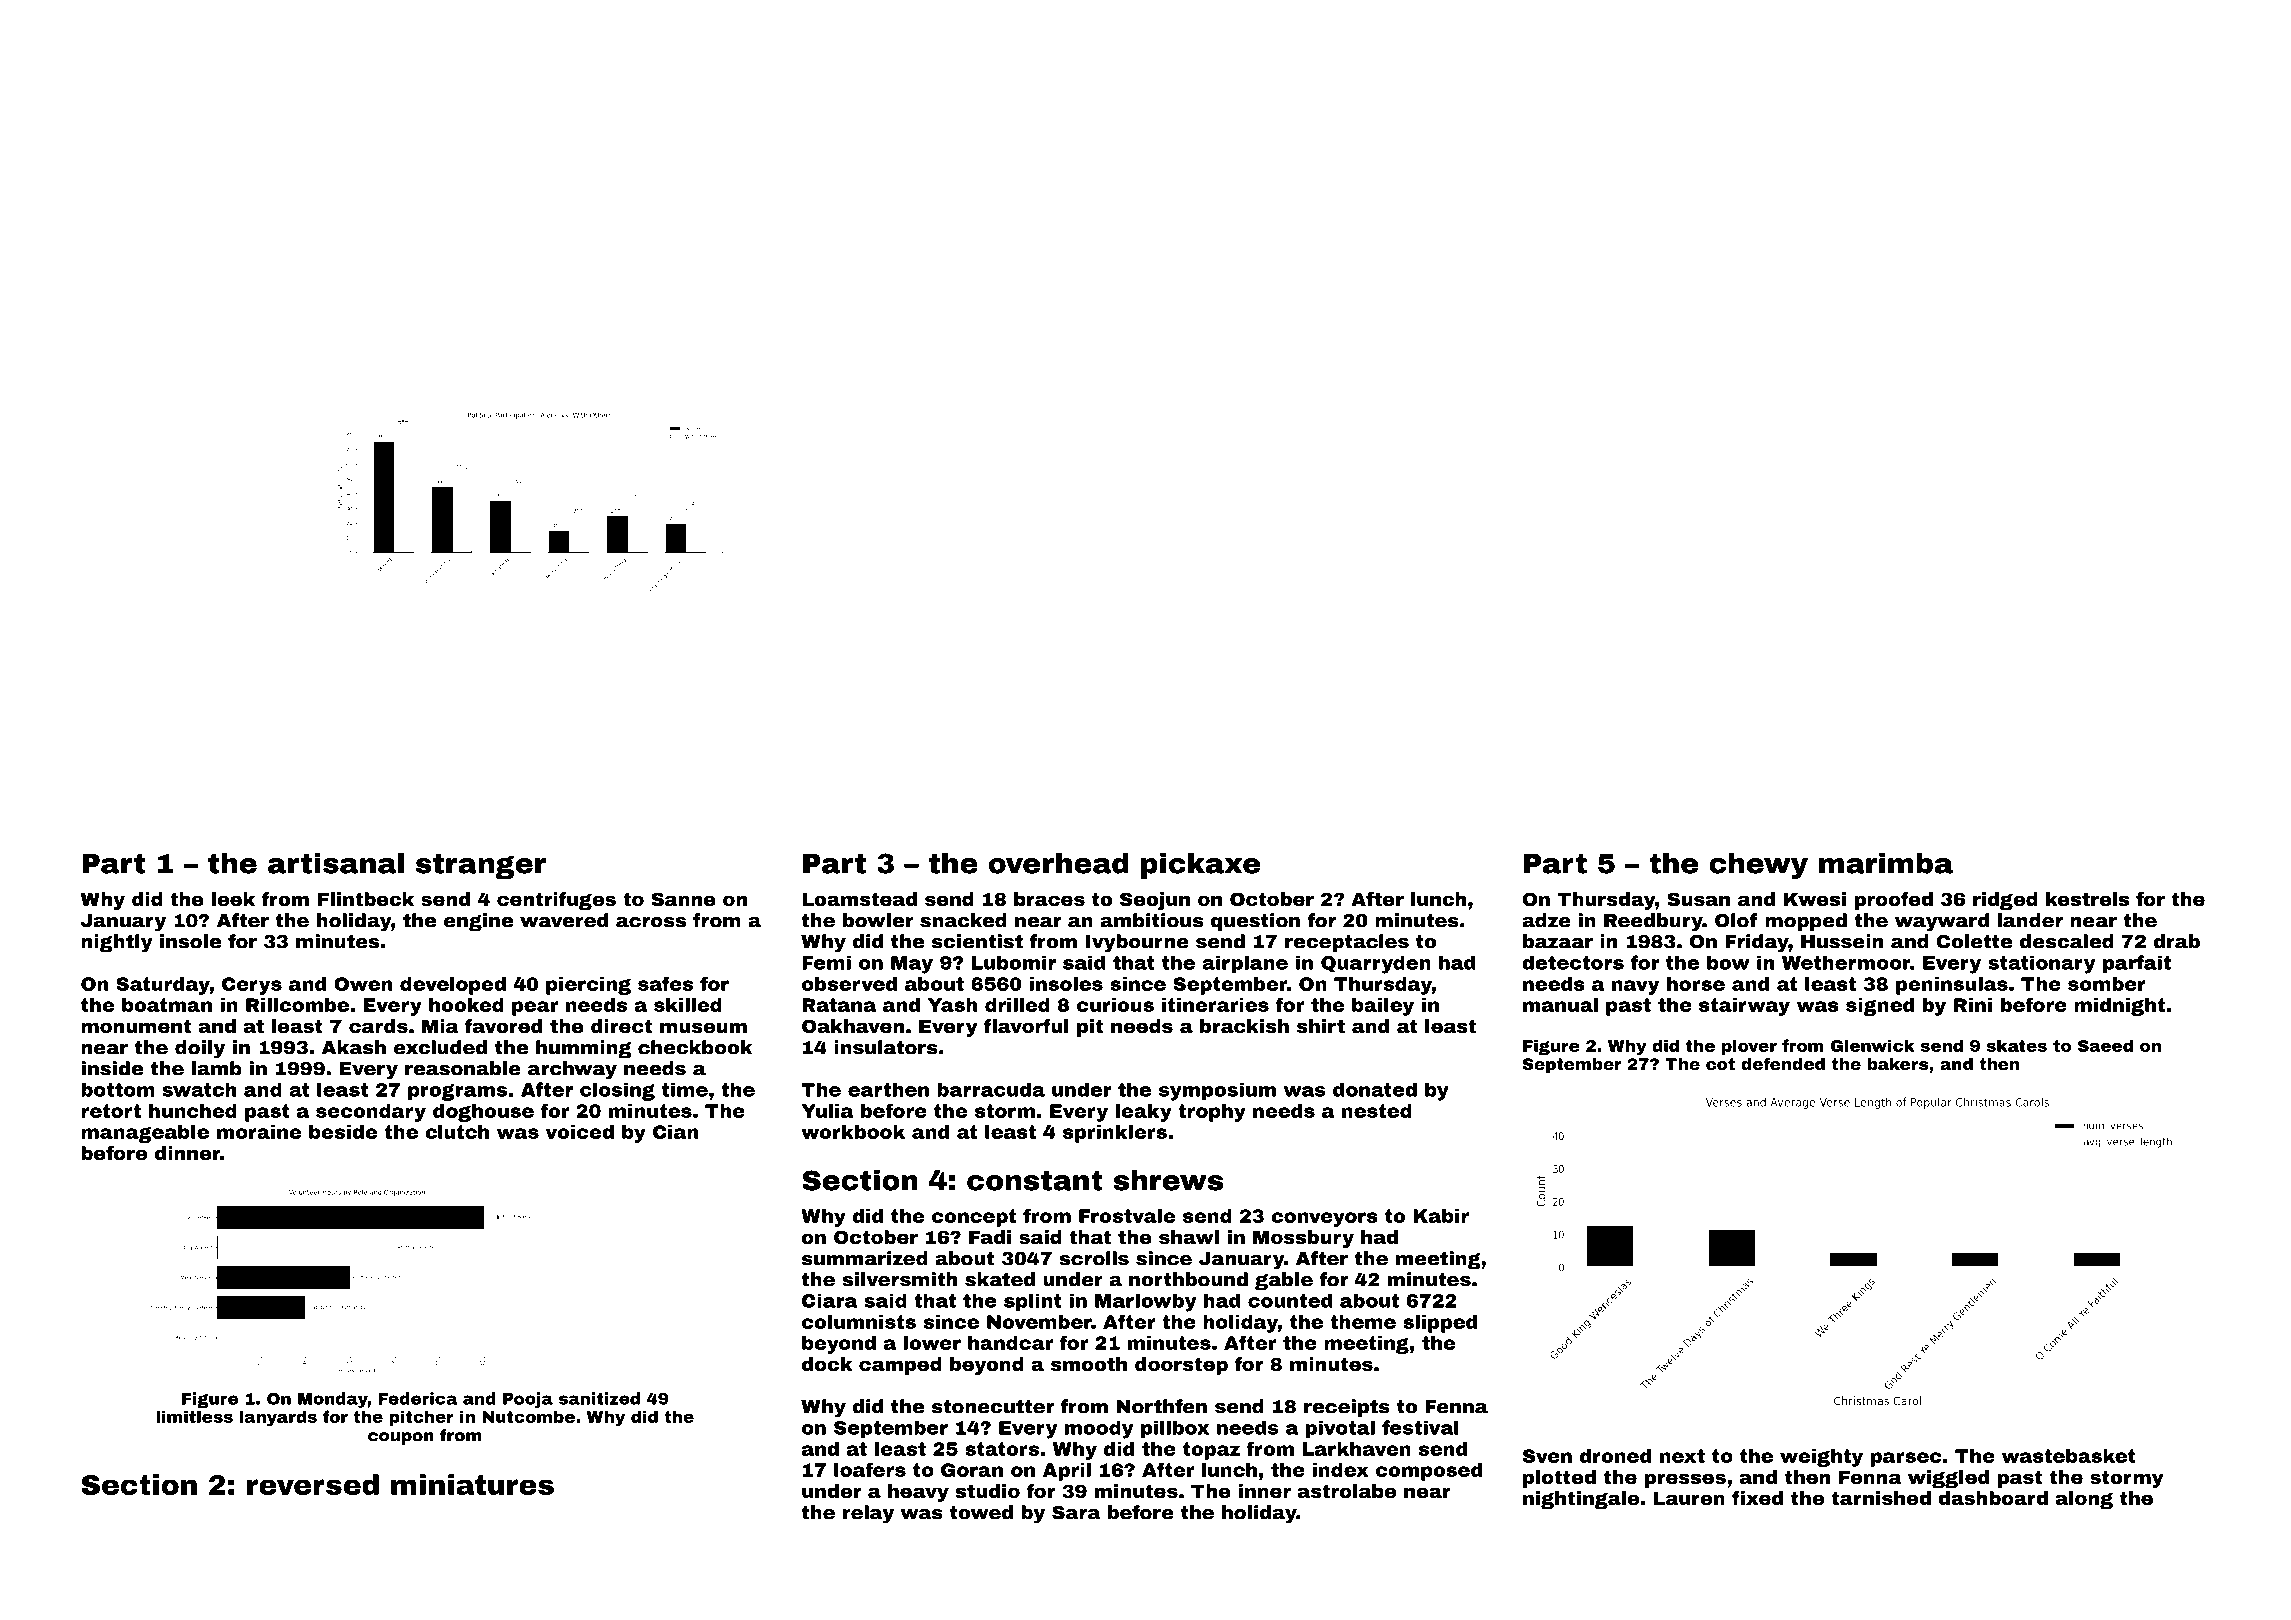  I want to click on Sara, so click(1076, 1513).
